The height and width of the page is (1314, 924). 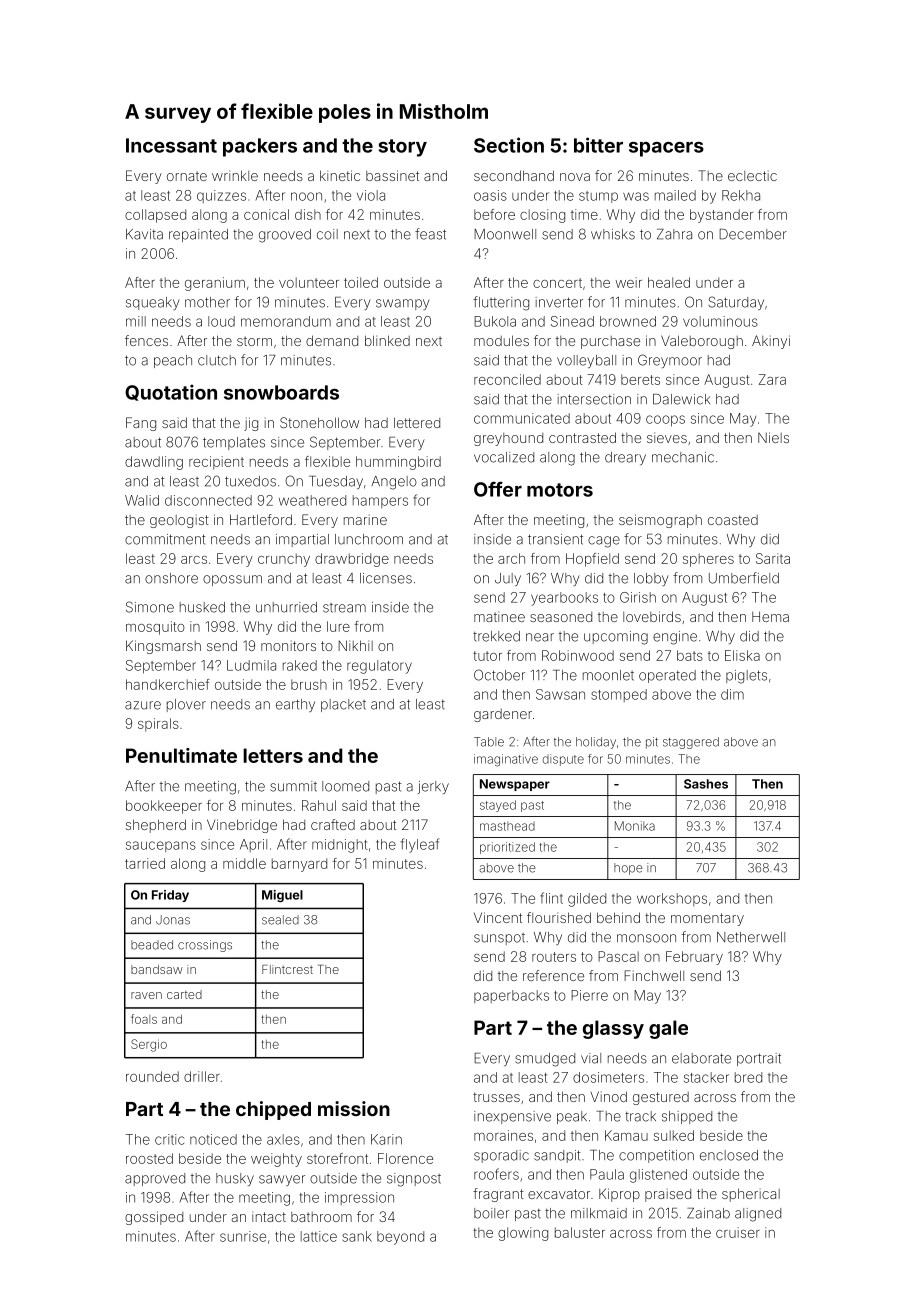 I want to click on story, so click(x=403, y=148).
